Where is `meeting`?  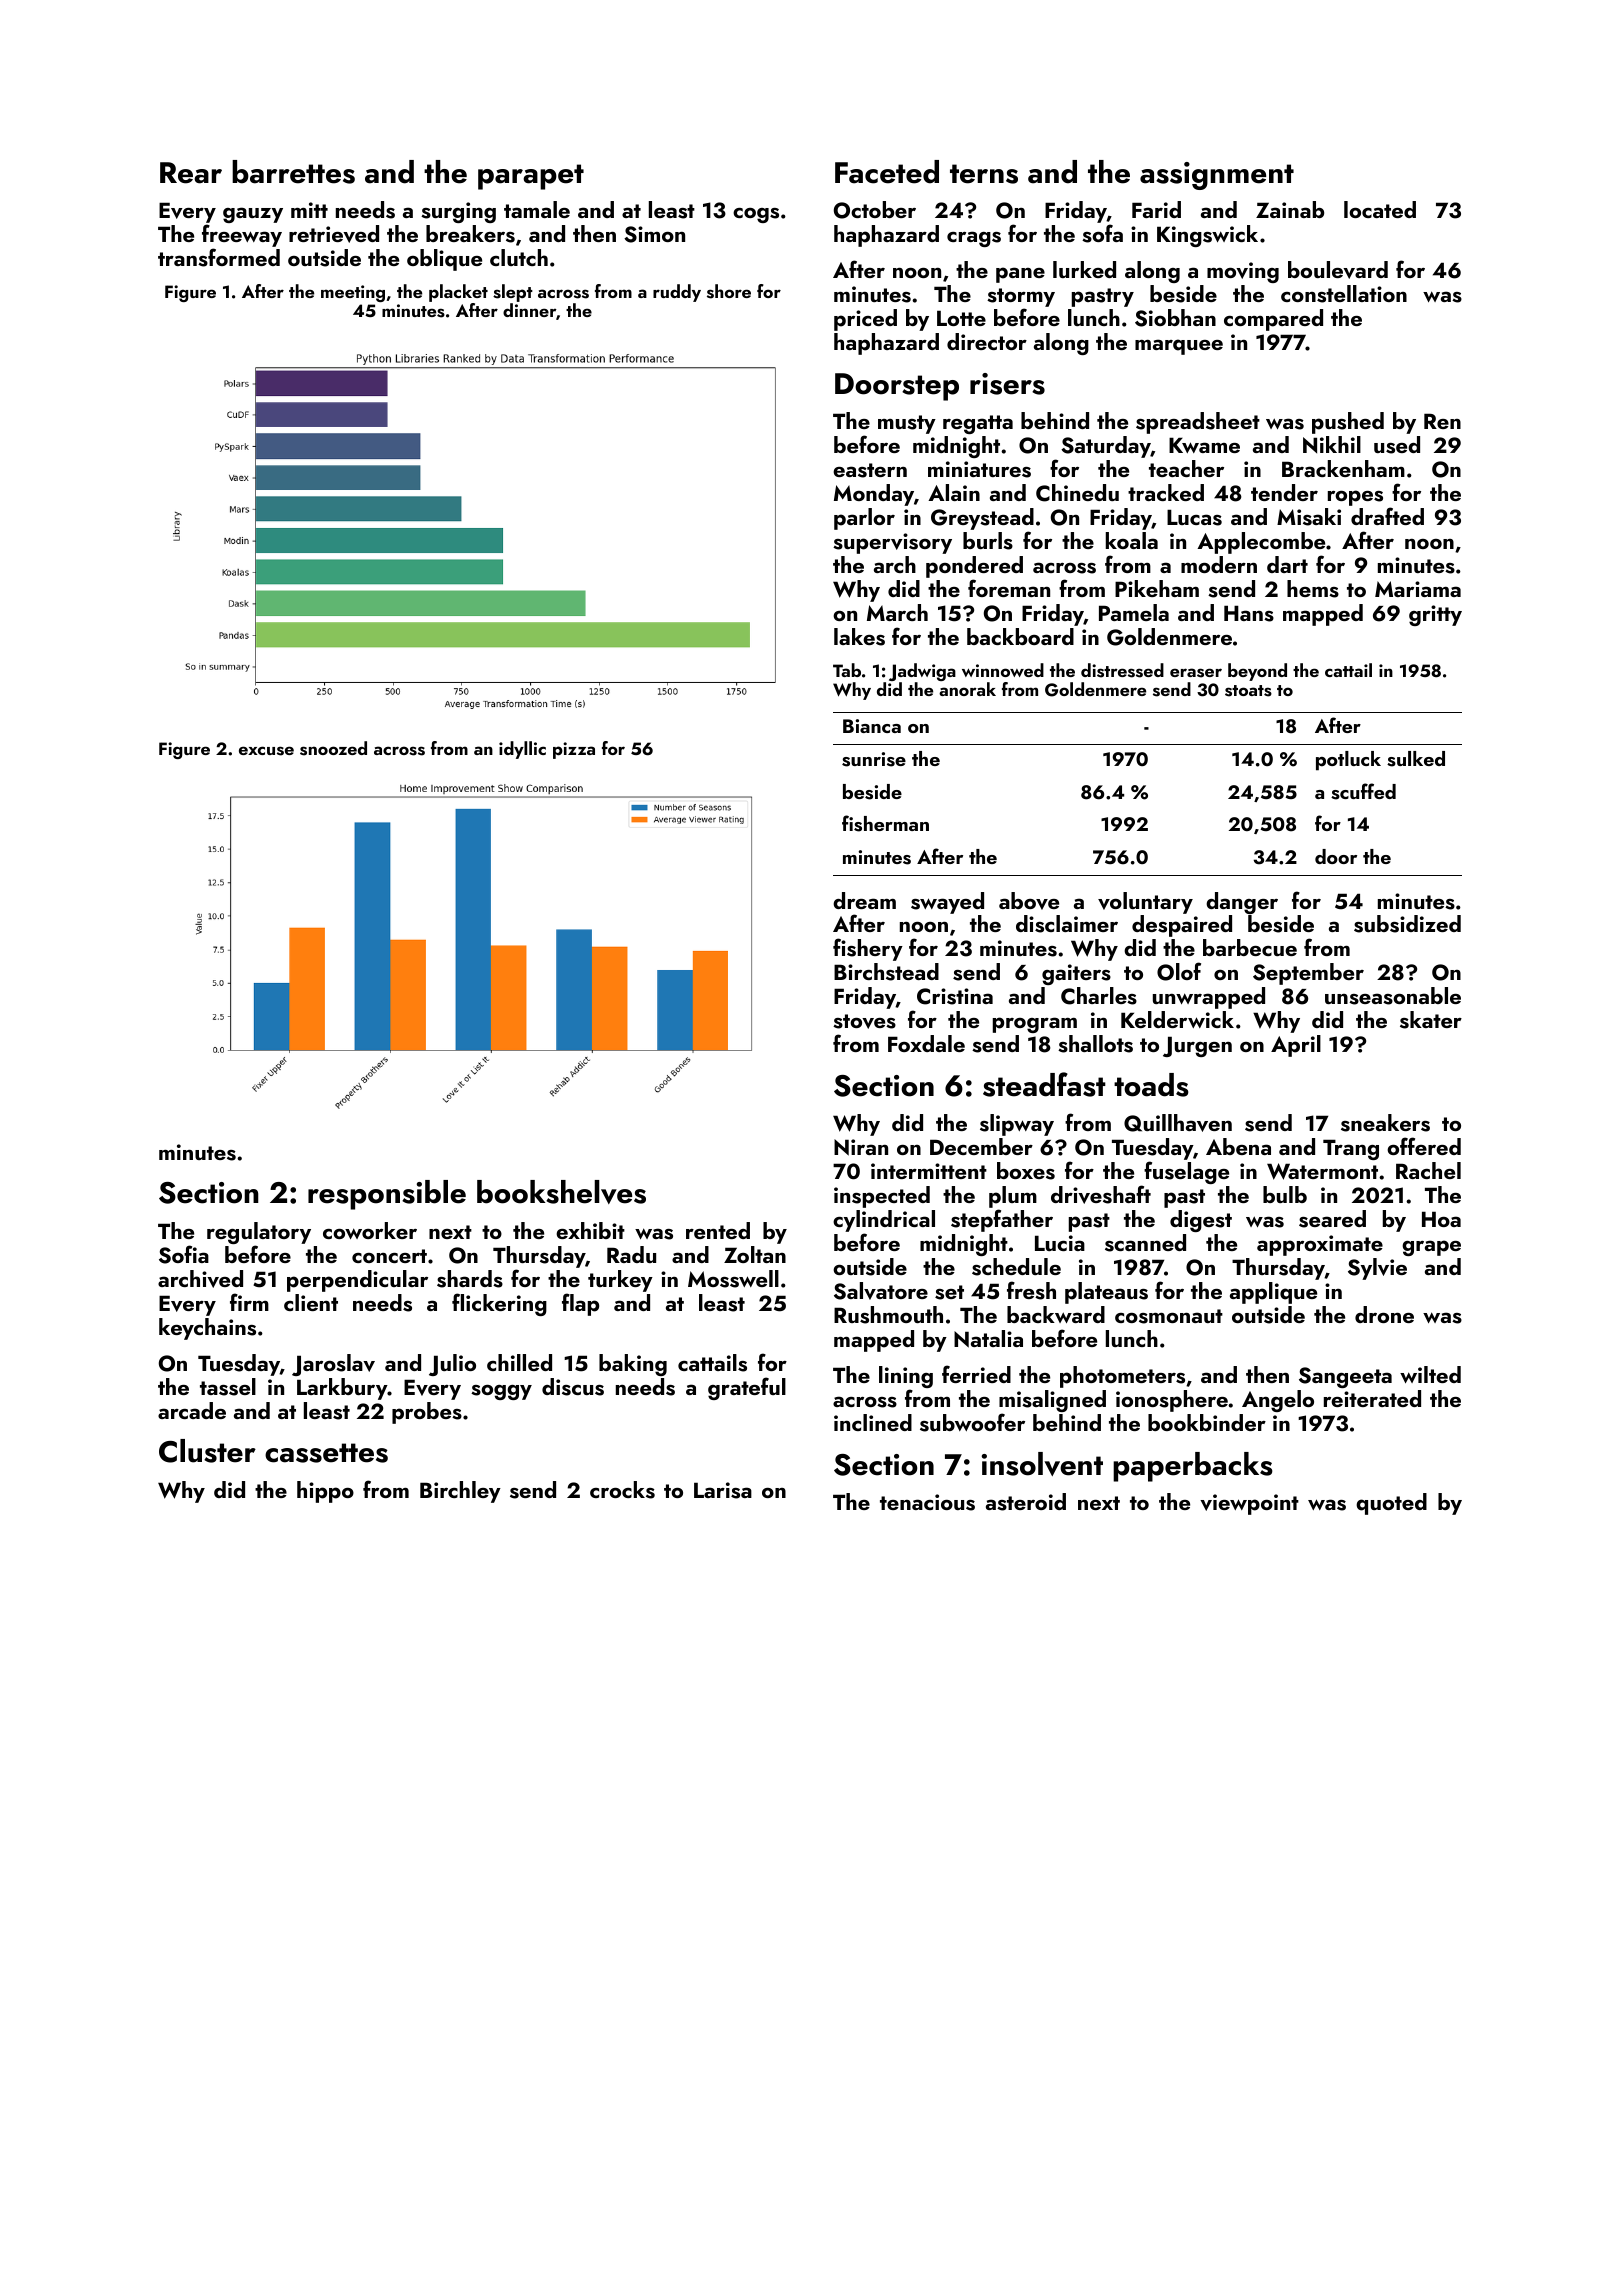
meeting is located at coordinates (353, 293).
